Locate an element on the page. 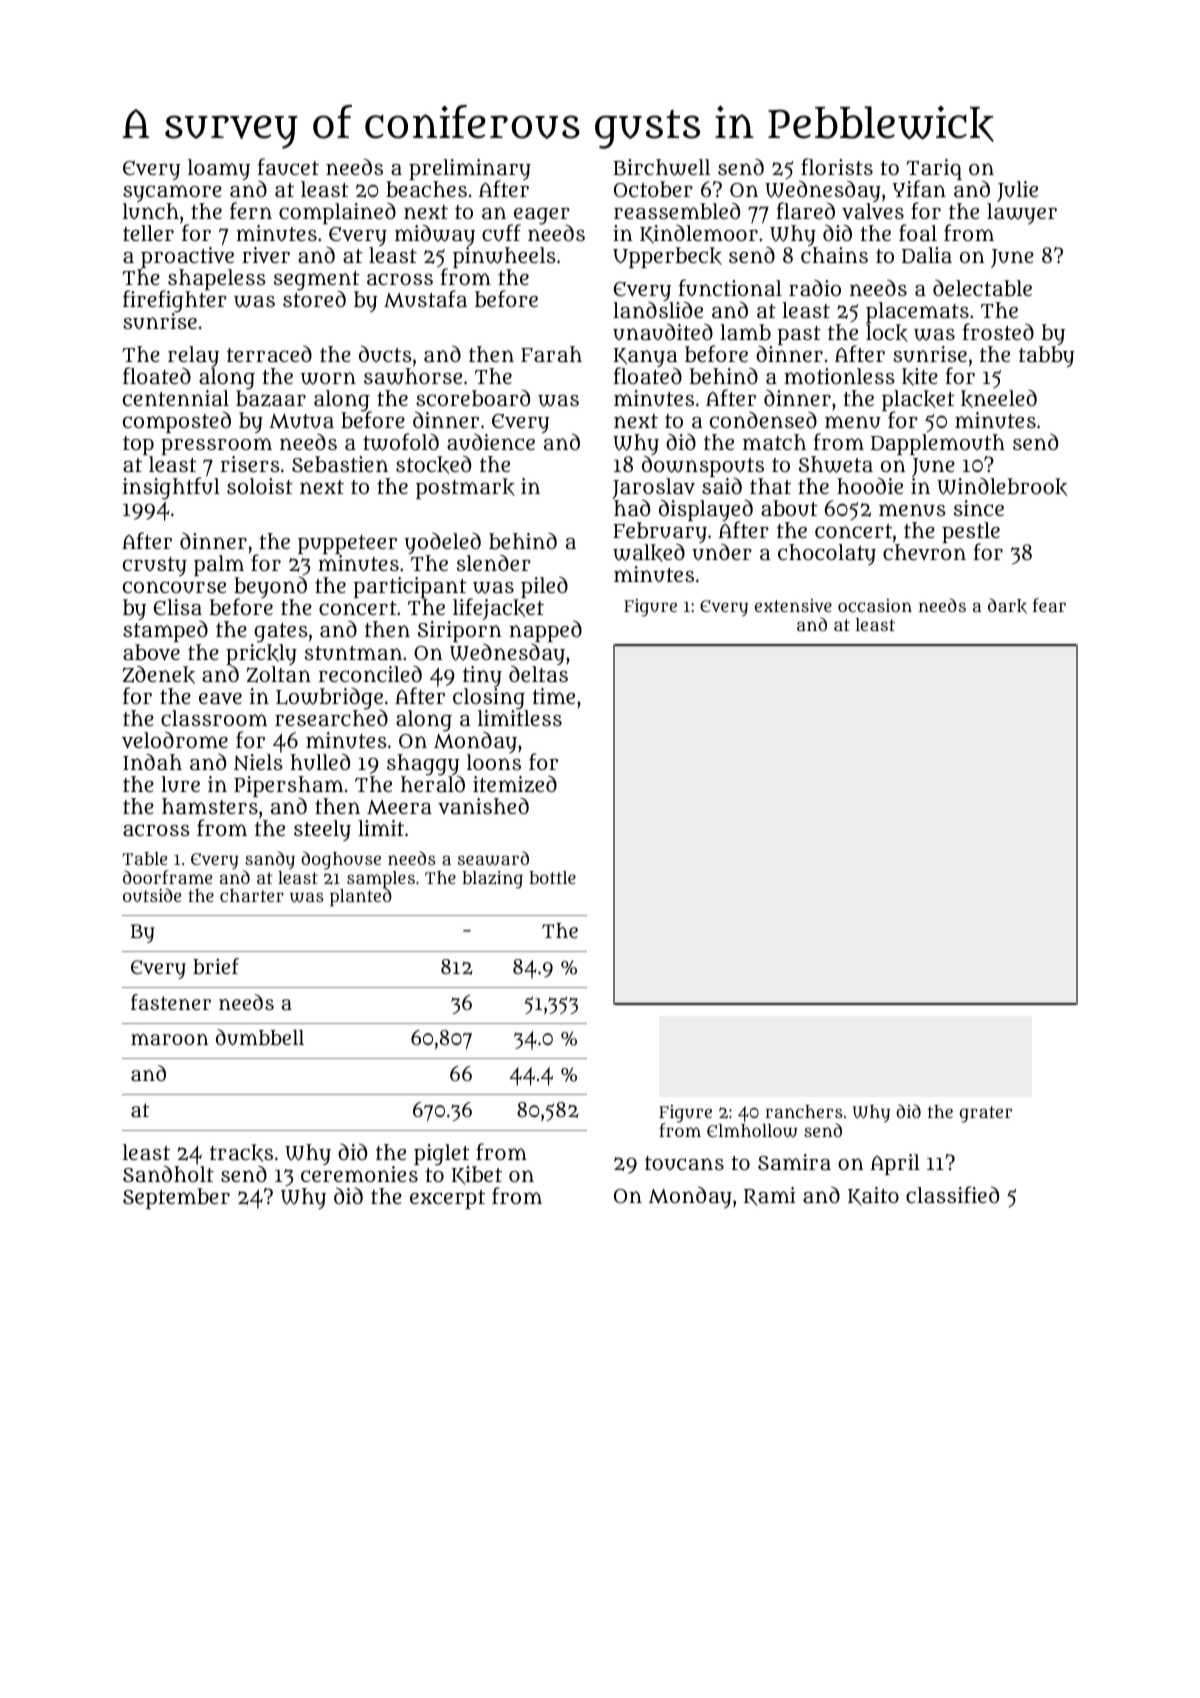 This page has height=1698, width=1200. September is located at coordinates (176, 1198).
